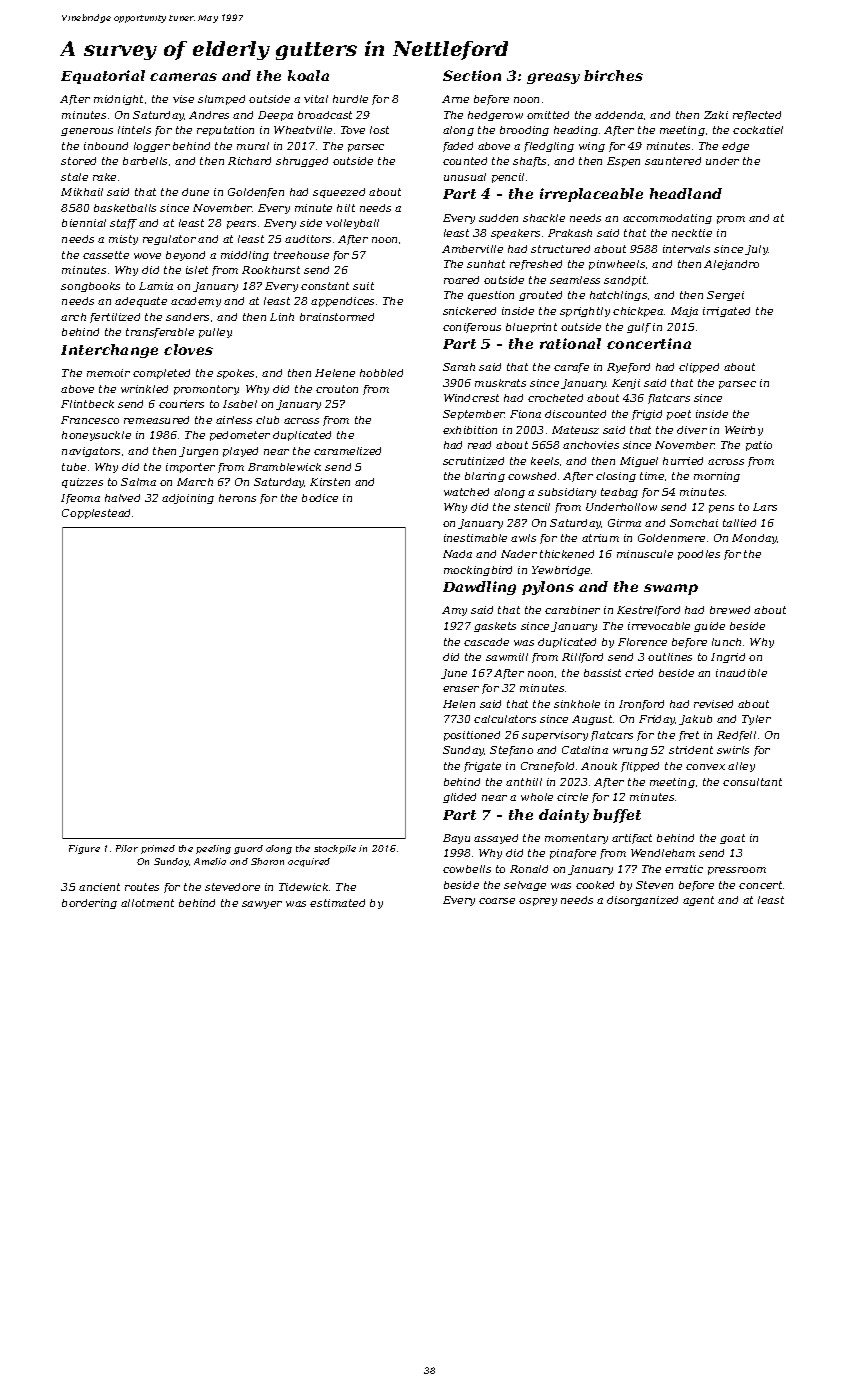 The width and height of the document is (849, 1400). What do you see at coordinates (103, 77) in the document?
I see `Equatorial` at bounding box center [103, 77].
